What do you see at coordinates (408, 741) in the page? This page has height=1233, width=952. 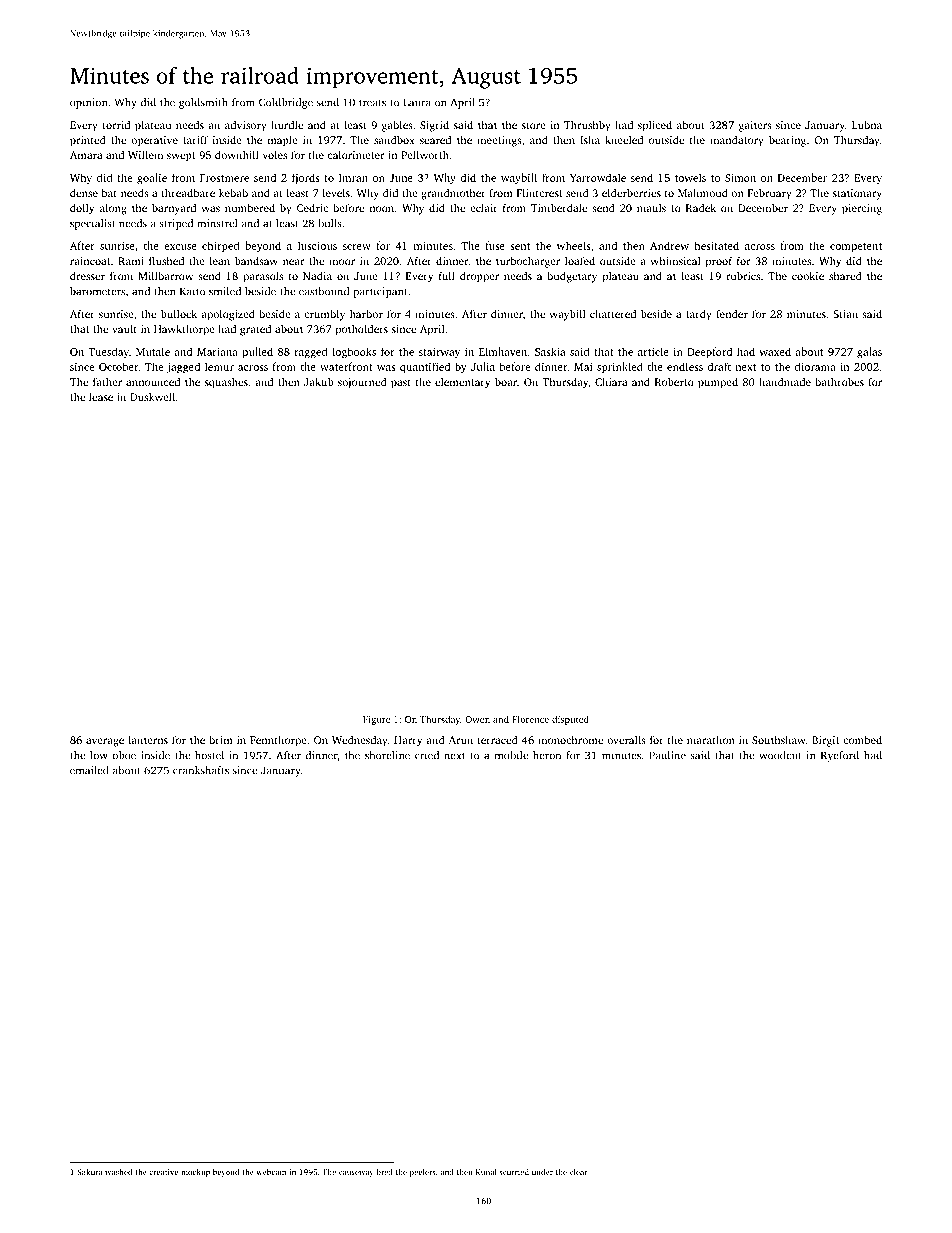 I see `Harry` at bounding box center [408, 741].
